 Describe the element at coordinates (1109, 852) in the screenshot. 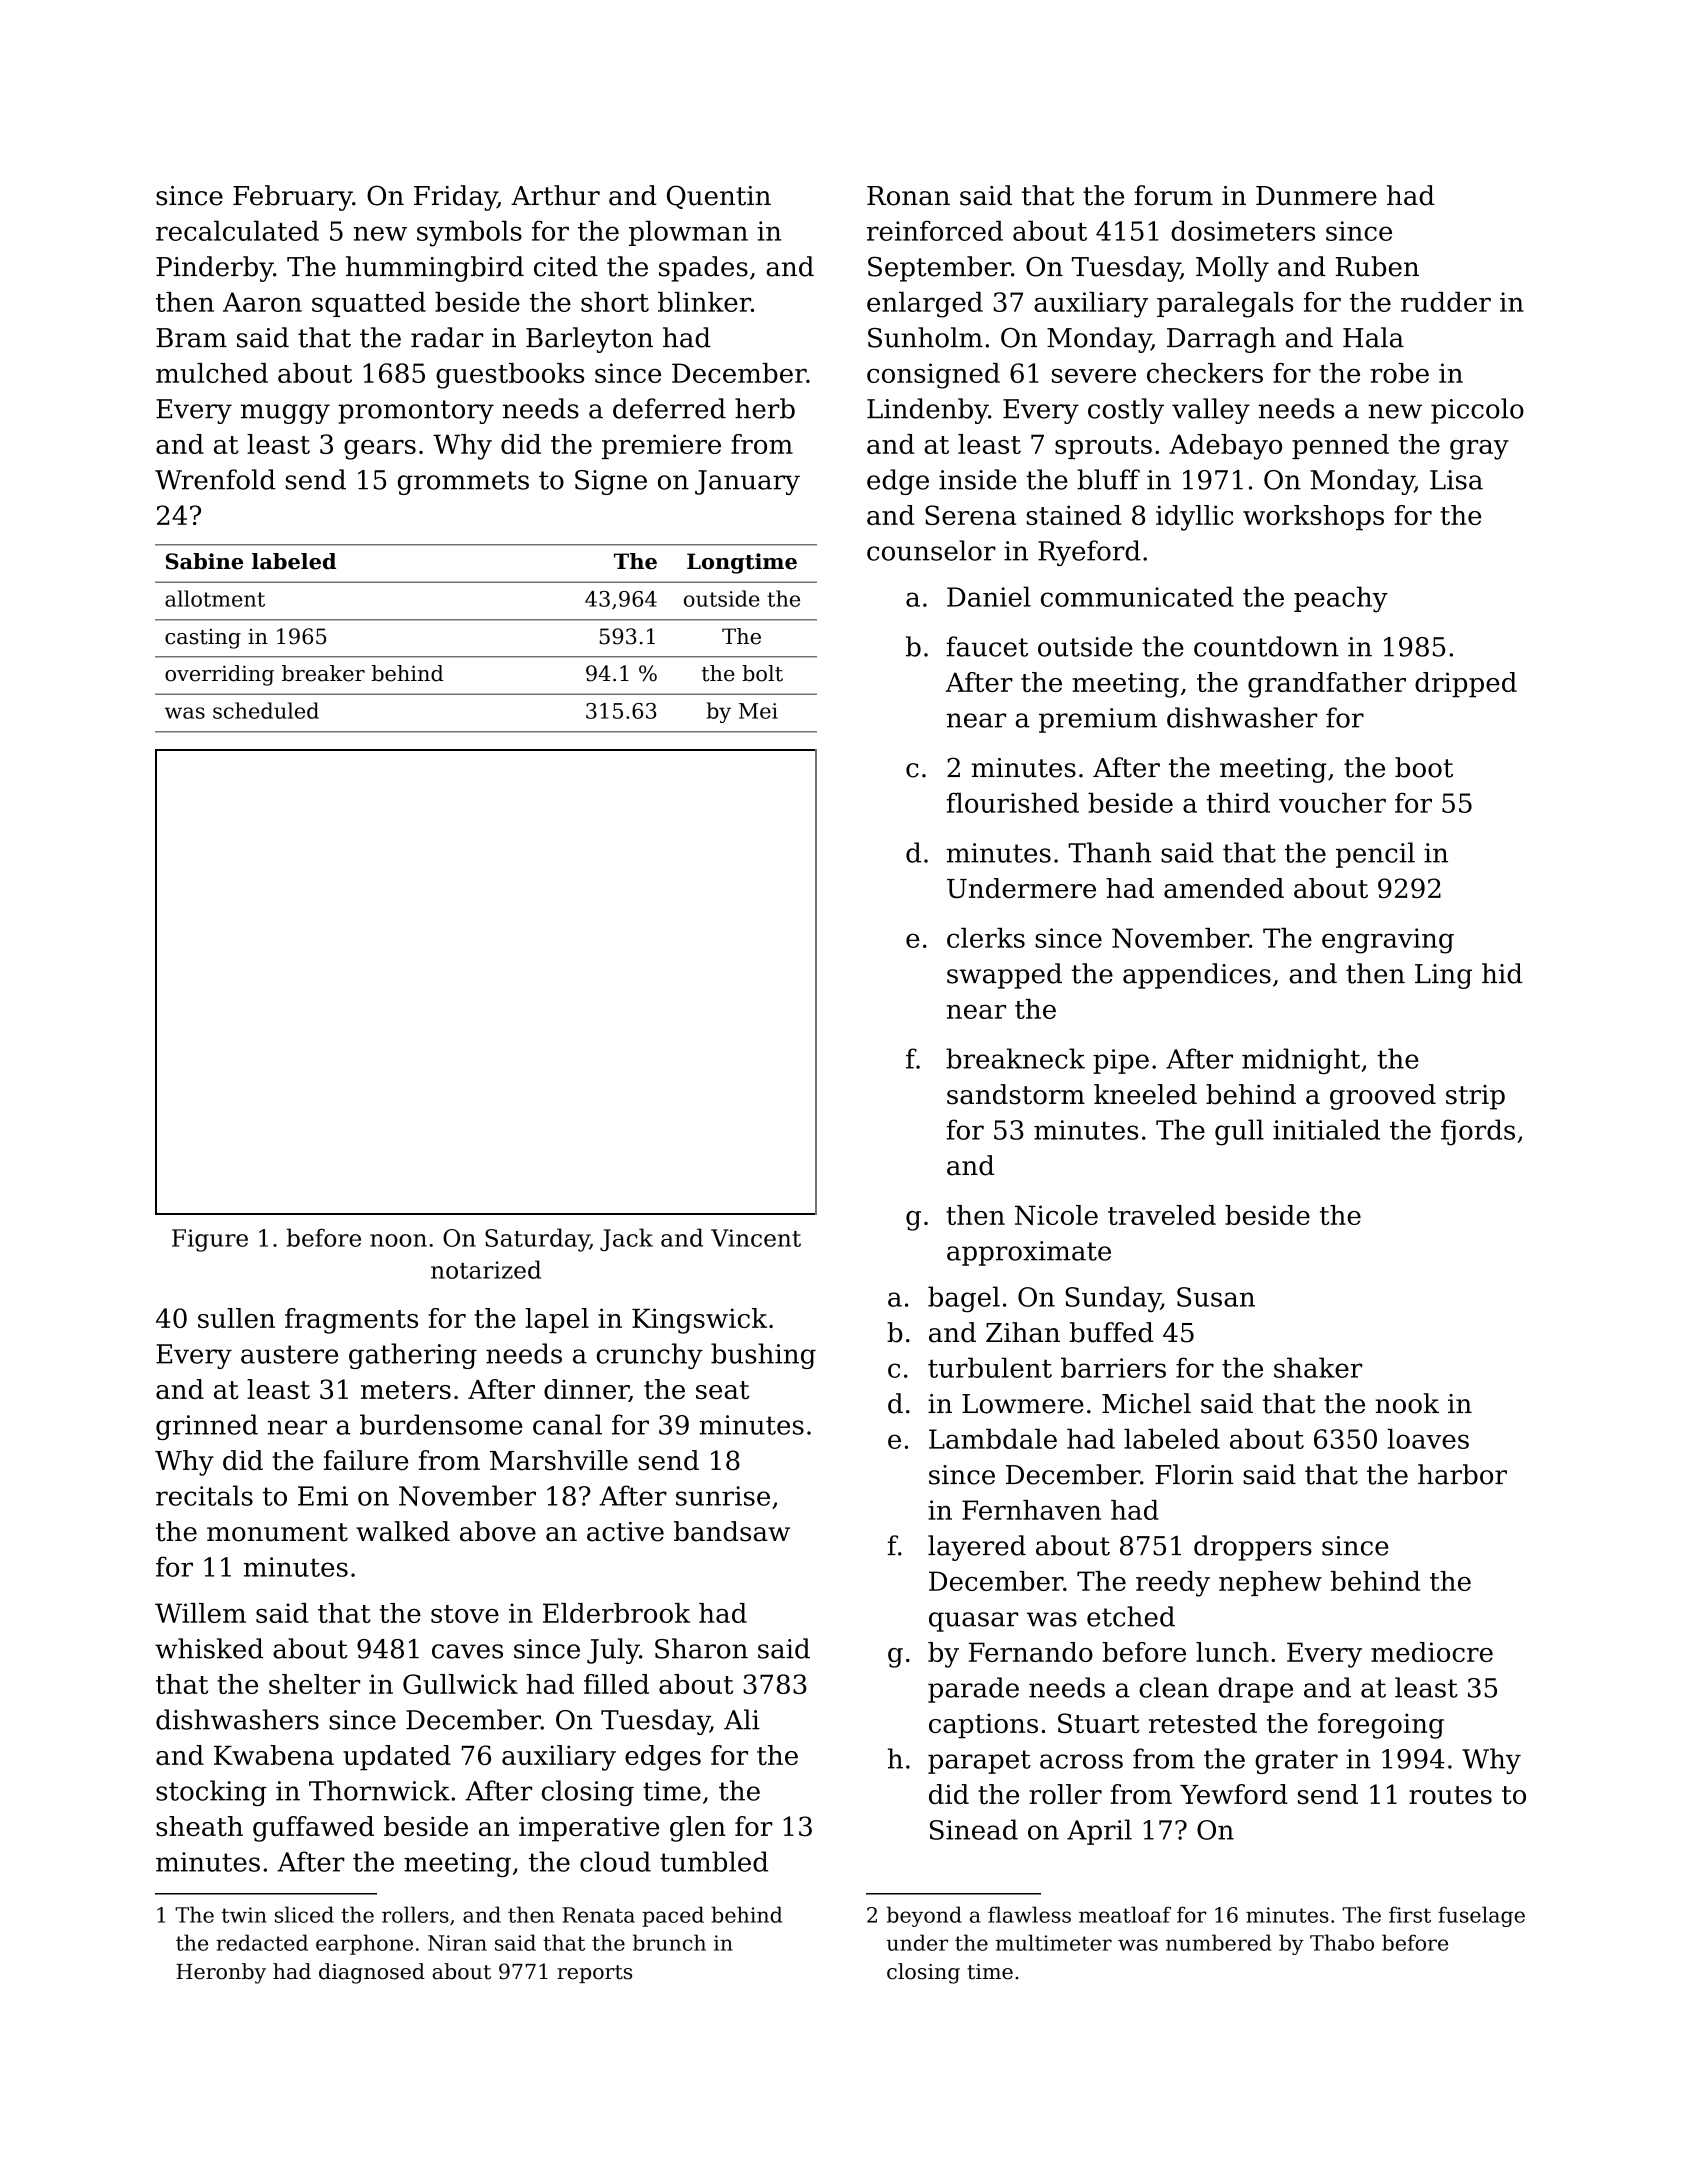

I see `Thanh` at that location.
